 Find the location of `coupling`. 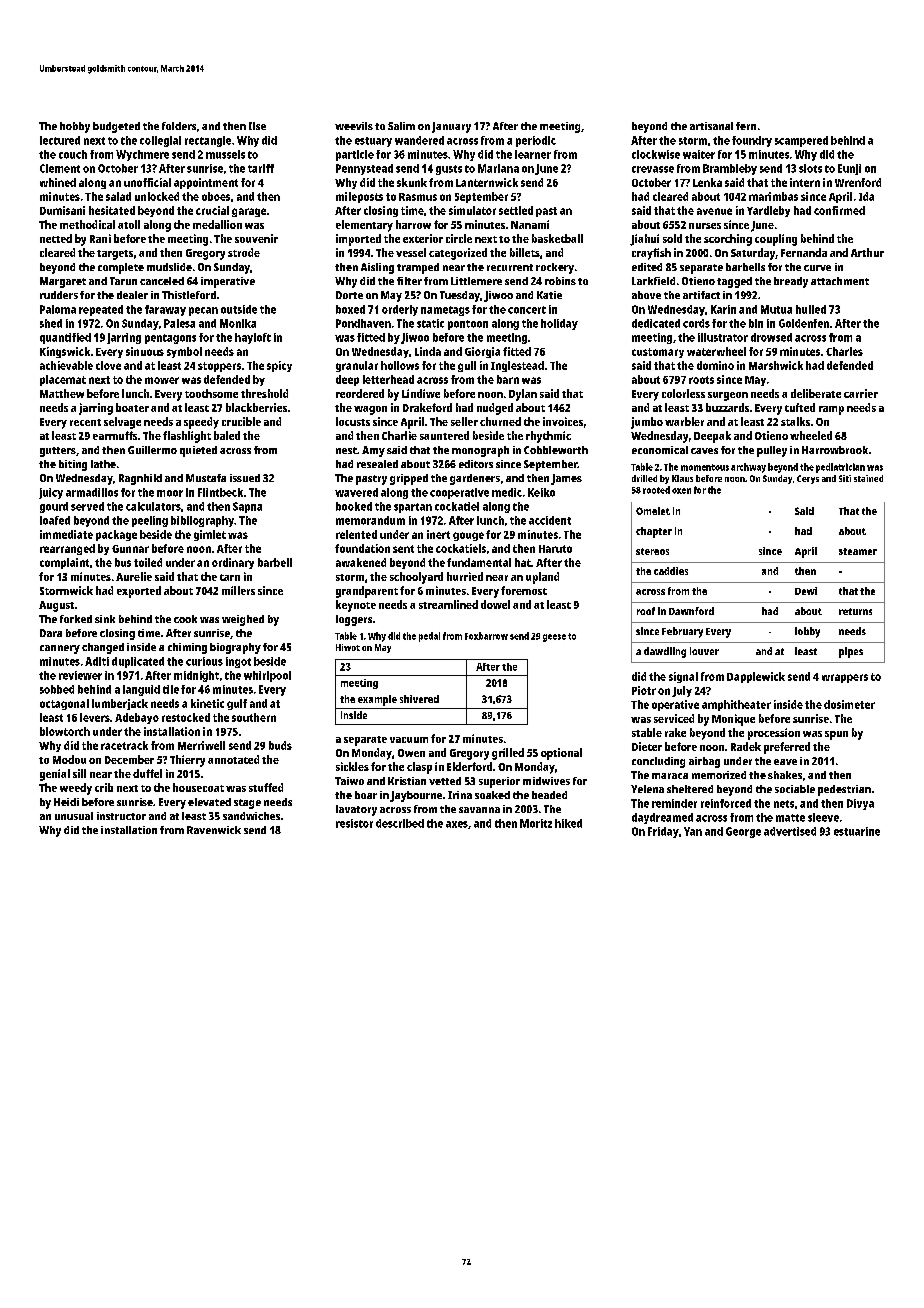

coupling is located at coordinates (776, 240).
